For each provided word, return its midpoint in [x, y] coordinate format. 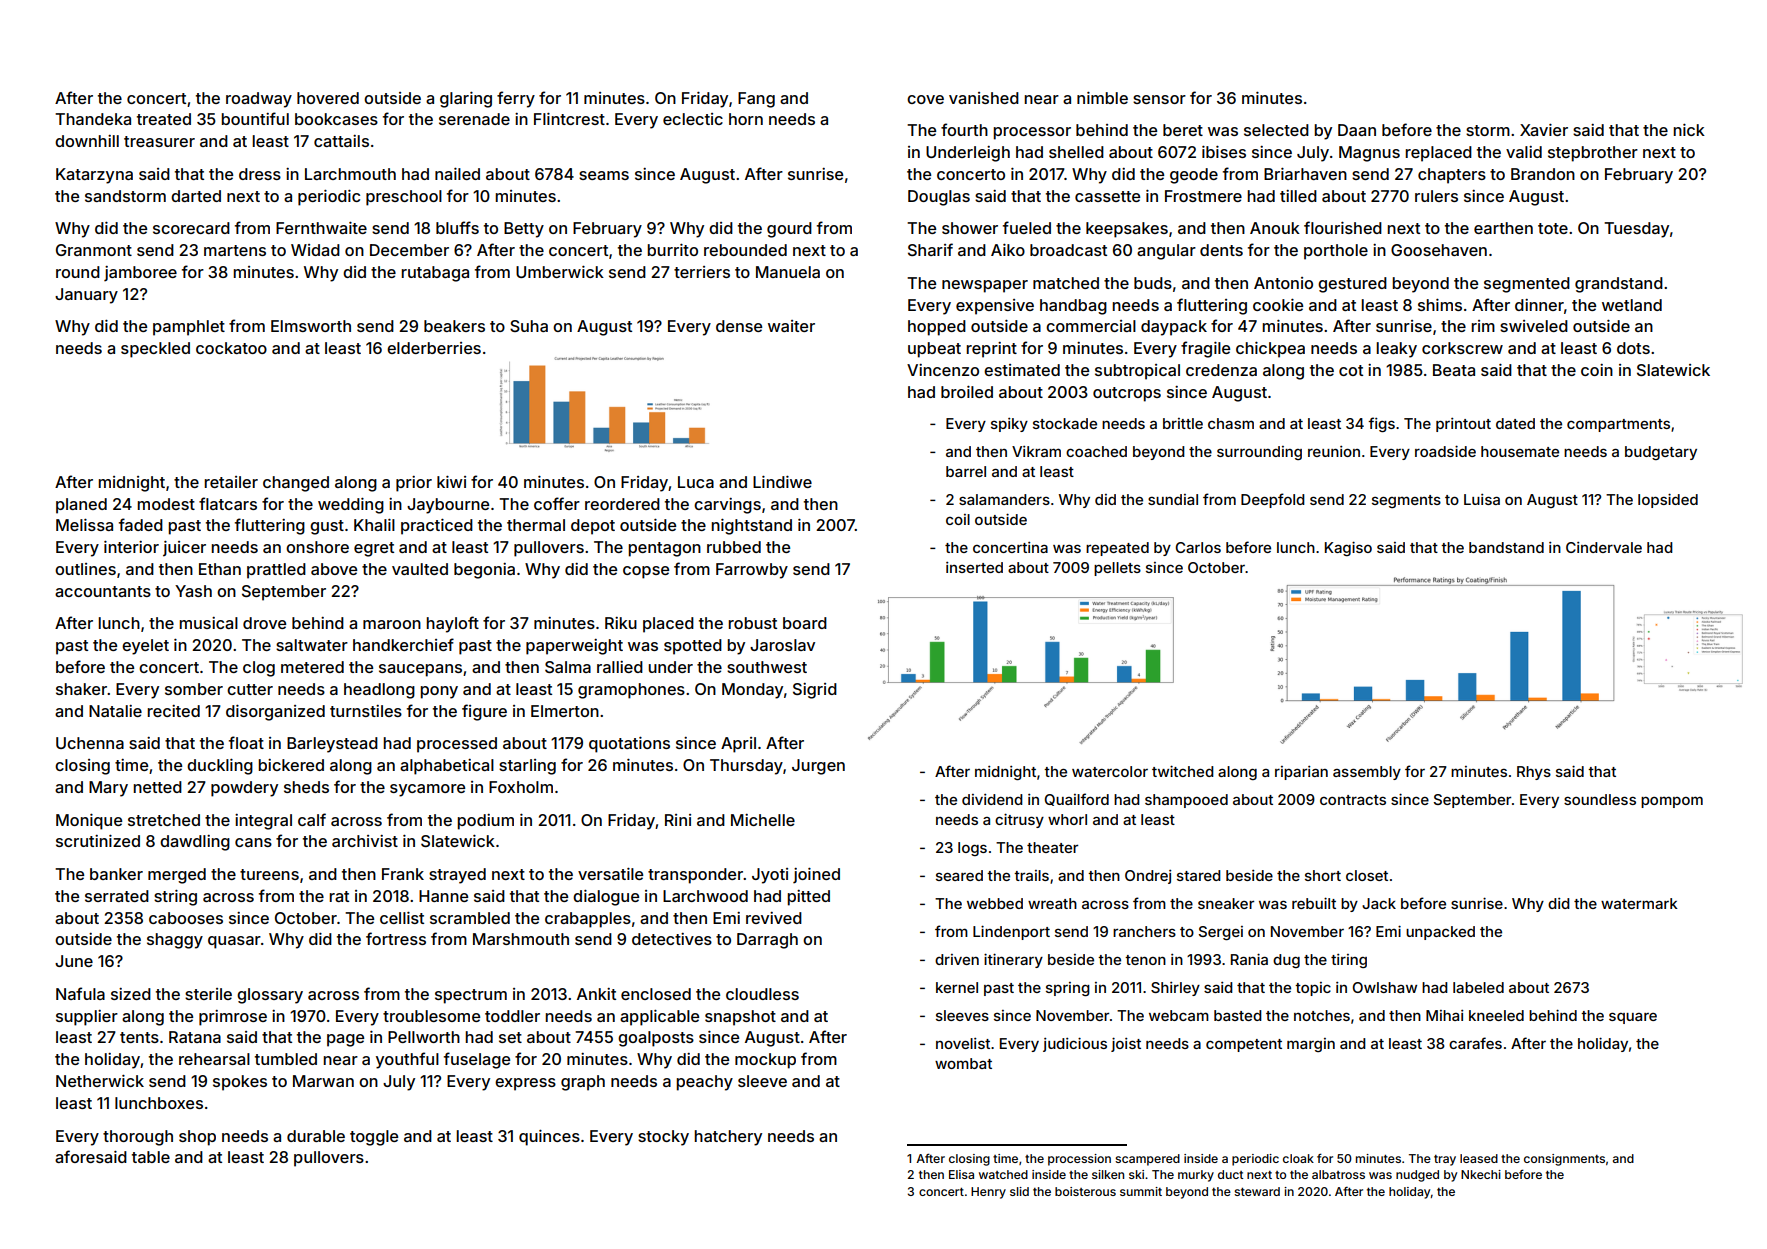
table [151, 1157]
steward [1257, 1191]
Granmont [94, 250]
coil [958, 519]
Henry [988, 1193]
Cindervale [1604, 547]
